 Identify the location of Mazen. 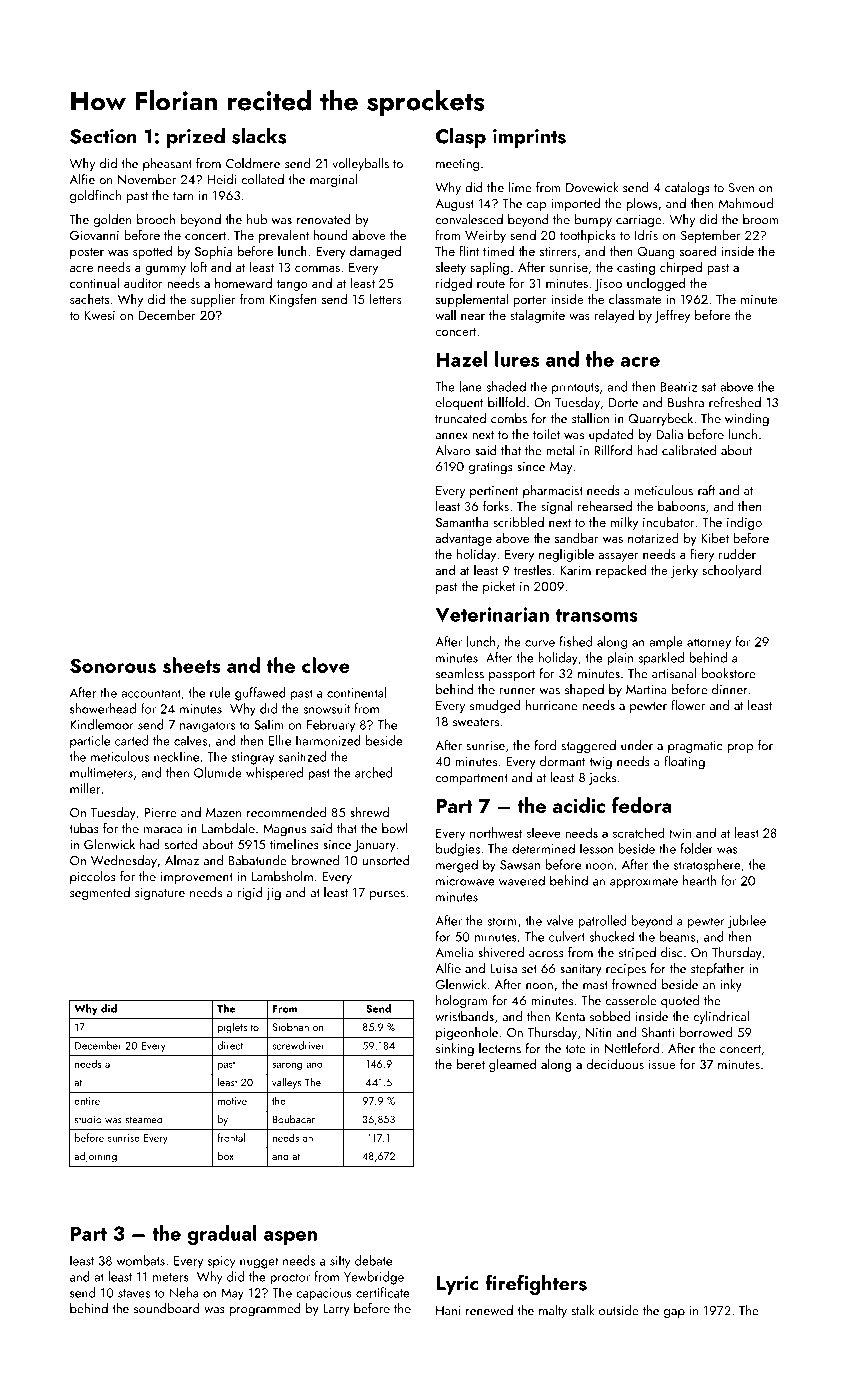
(223, 813).
